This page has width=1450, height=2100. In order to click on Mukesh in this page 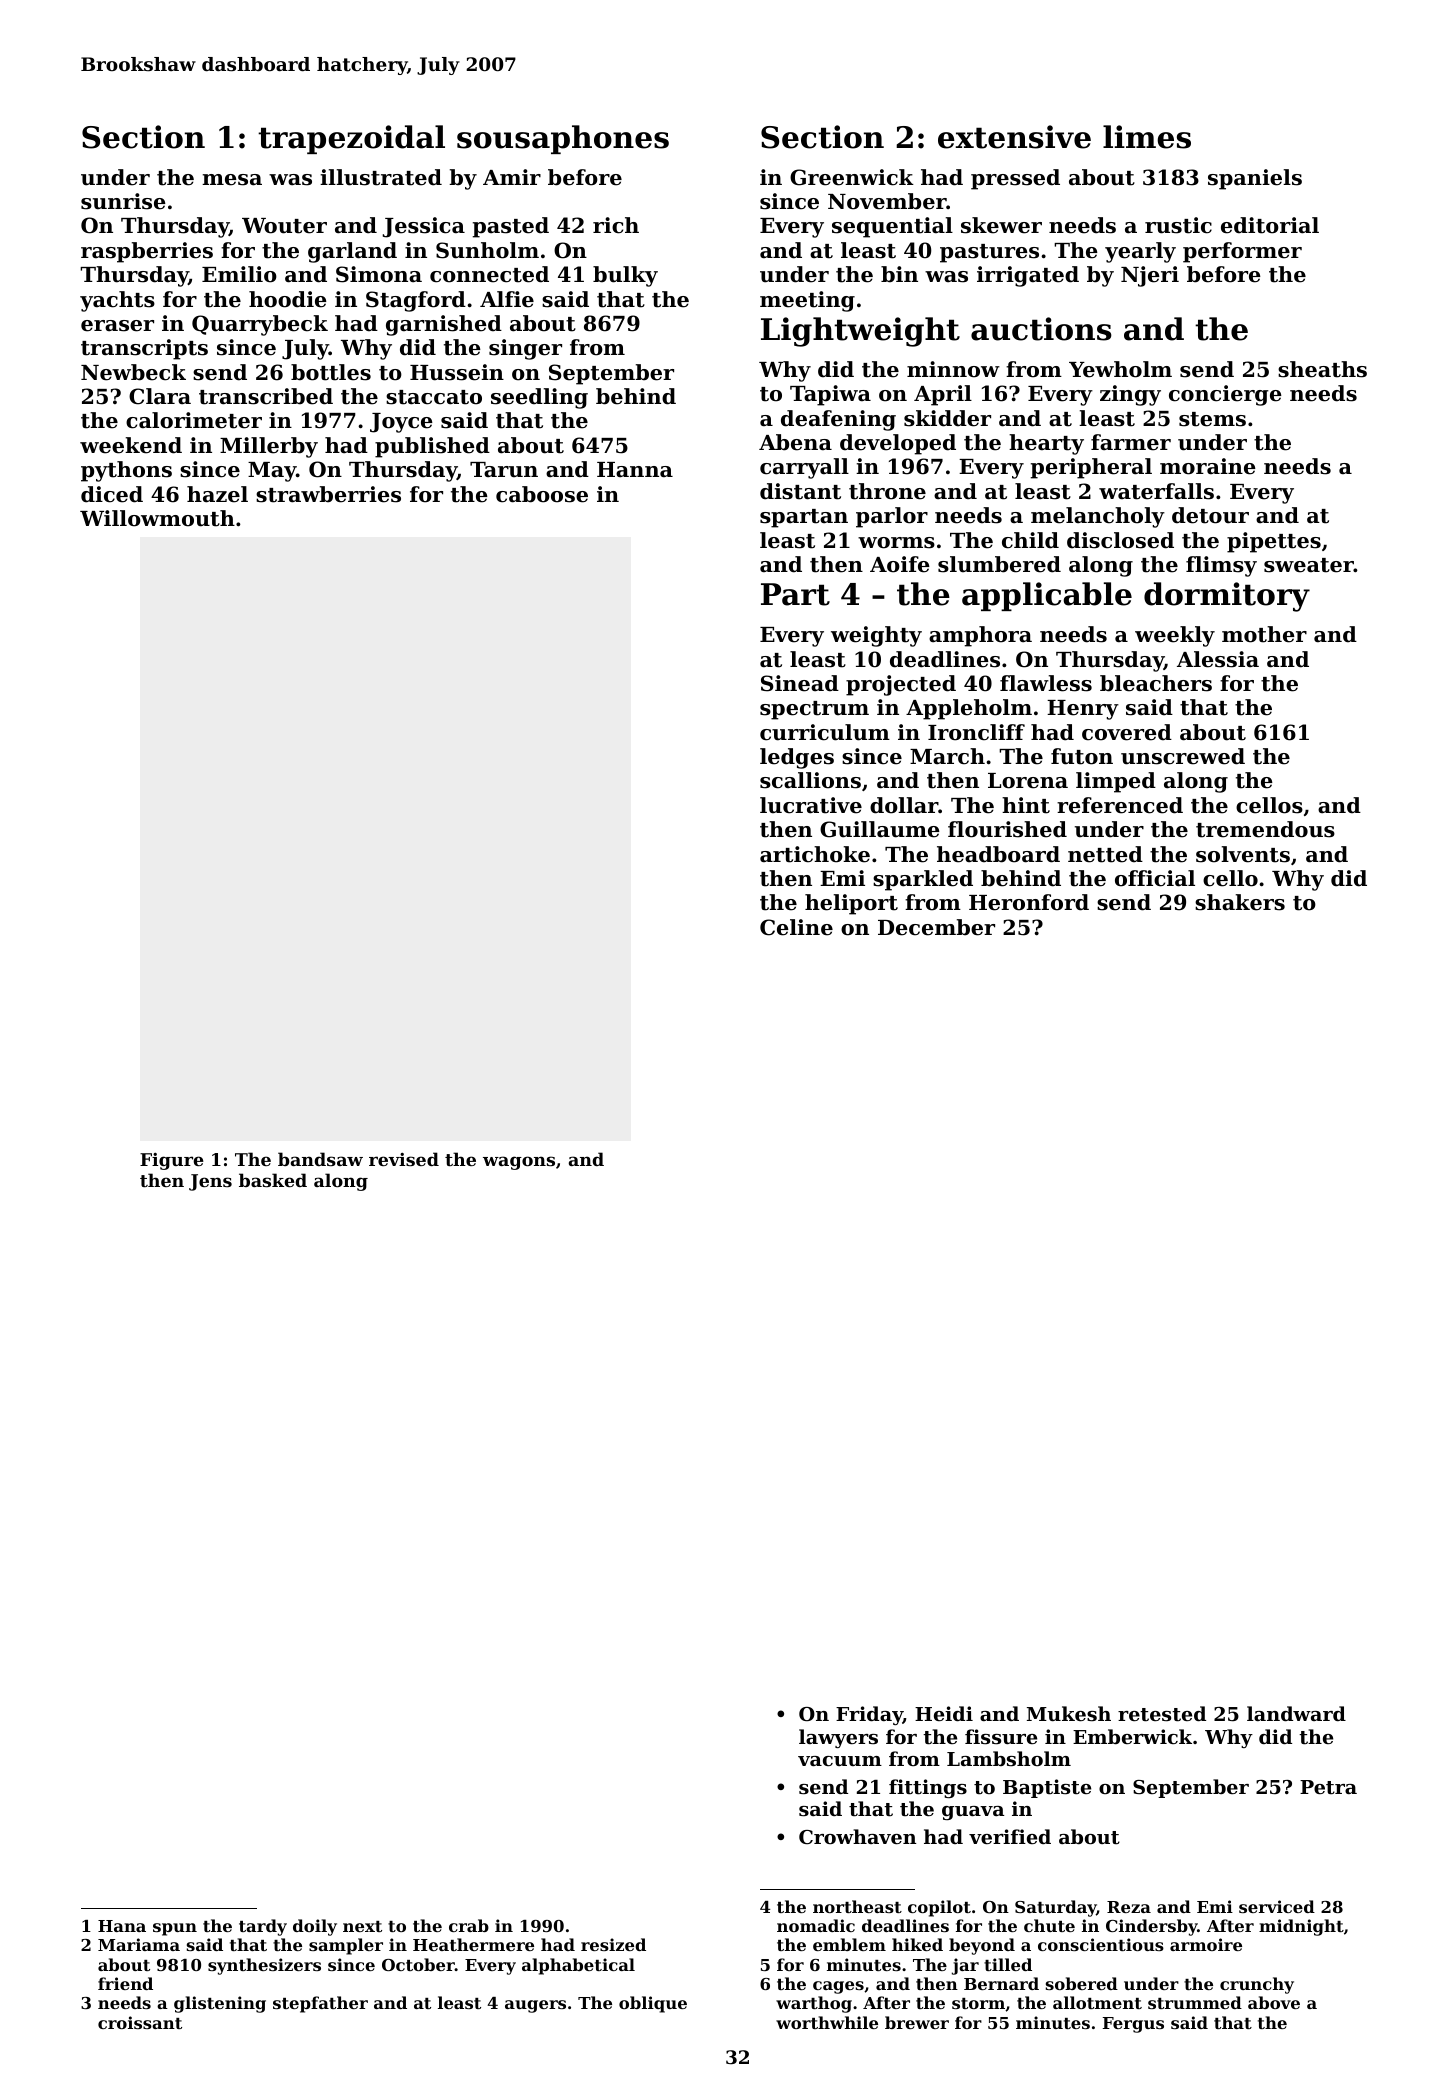, I will do `click(1069, 1713)`.
